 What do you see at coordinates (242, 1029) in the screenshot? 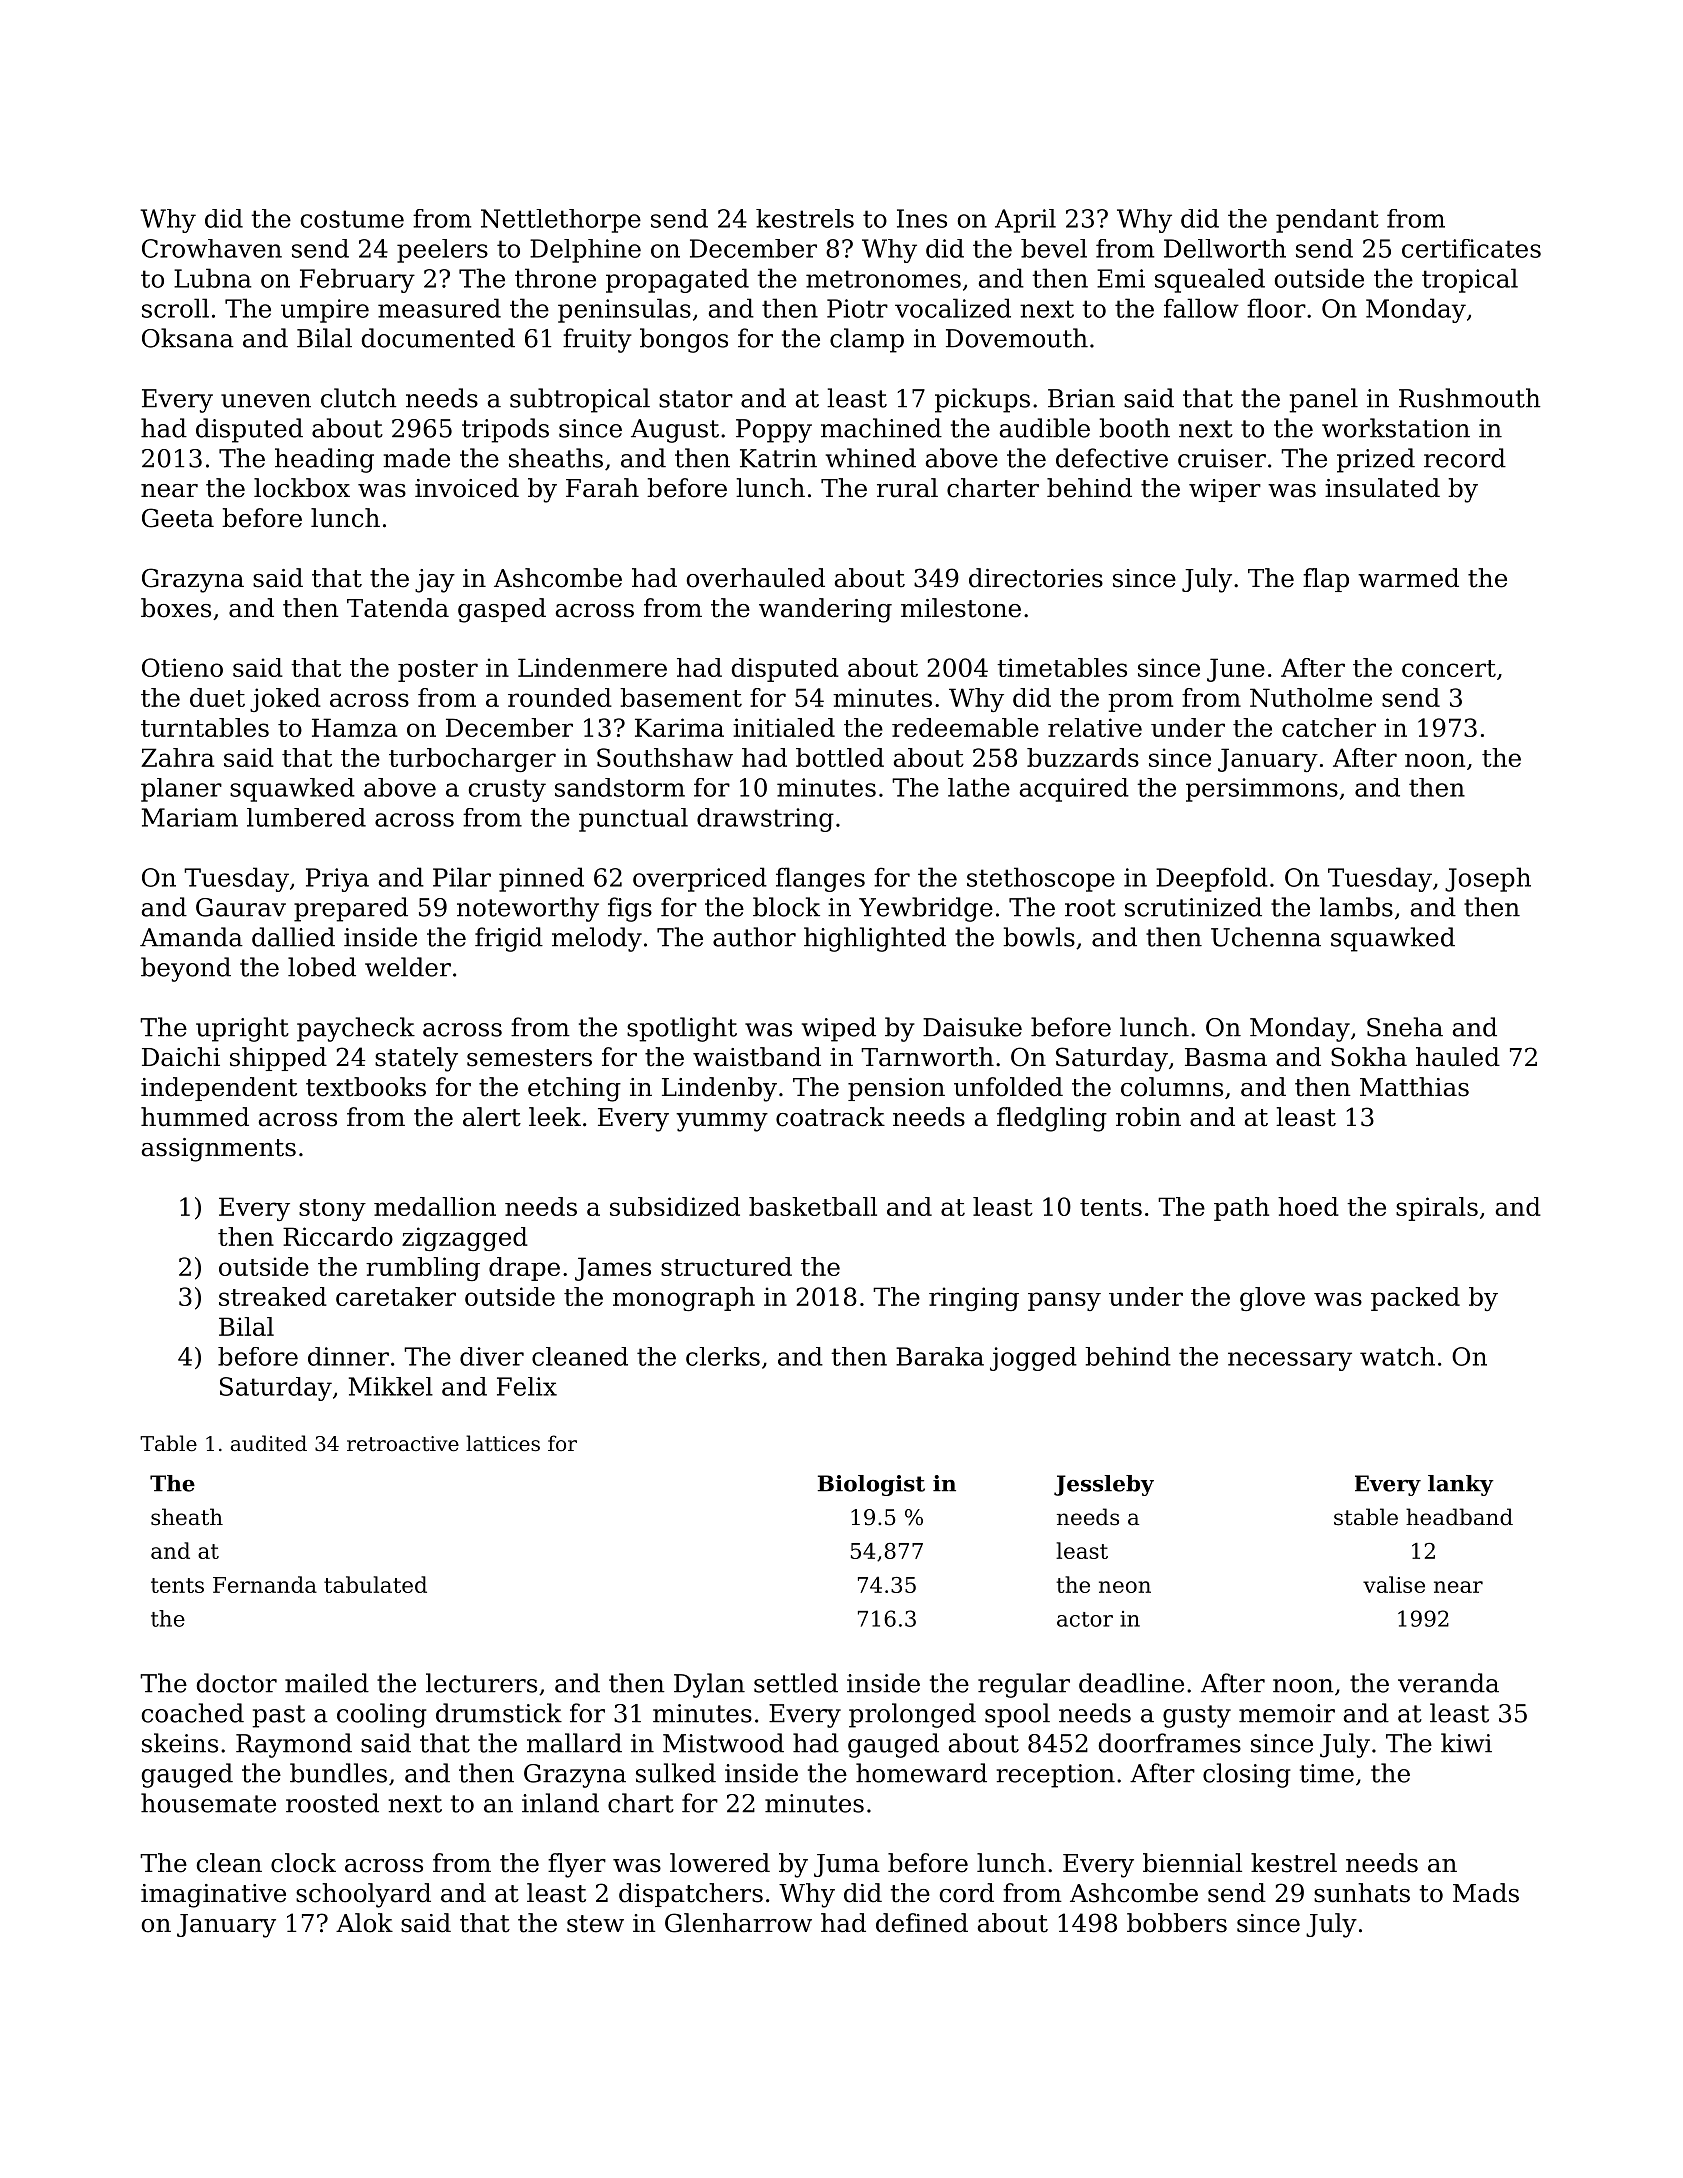
I see `upright` at bounding box center [242, 1029].
